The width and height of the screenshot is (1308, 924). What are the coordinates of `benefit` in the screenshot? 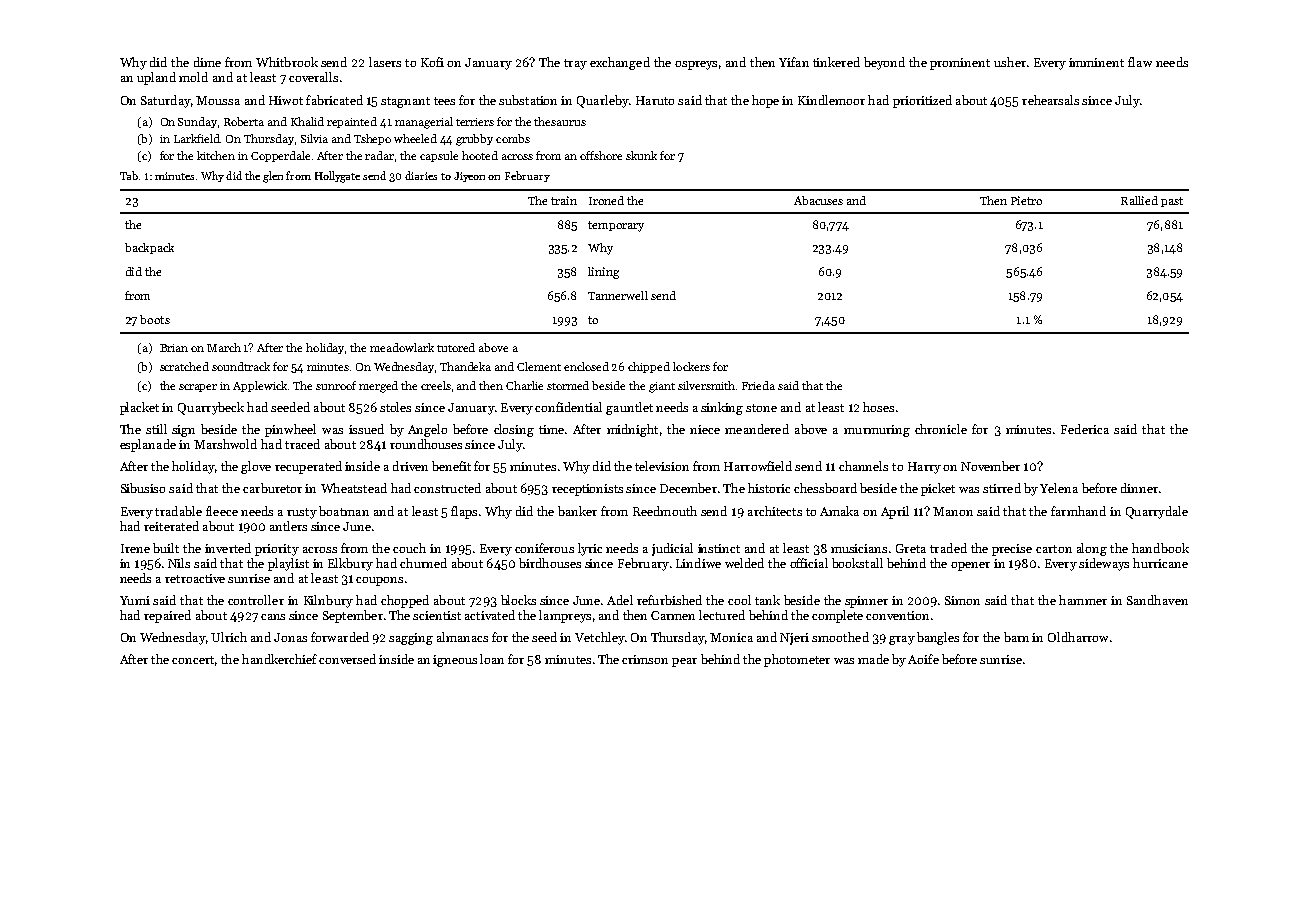 It's located at (451, 466).
